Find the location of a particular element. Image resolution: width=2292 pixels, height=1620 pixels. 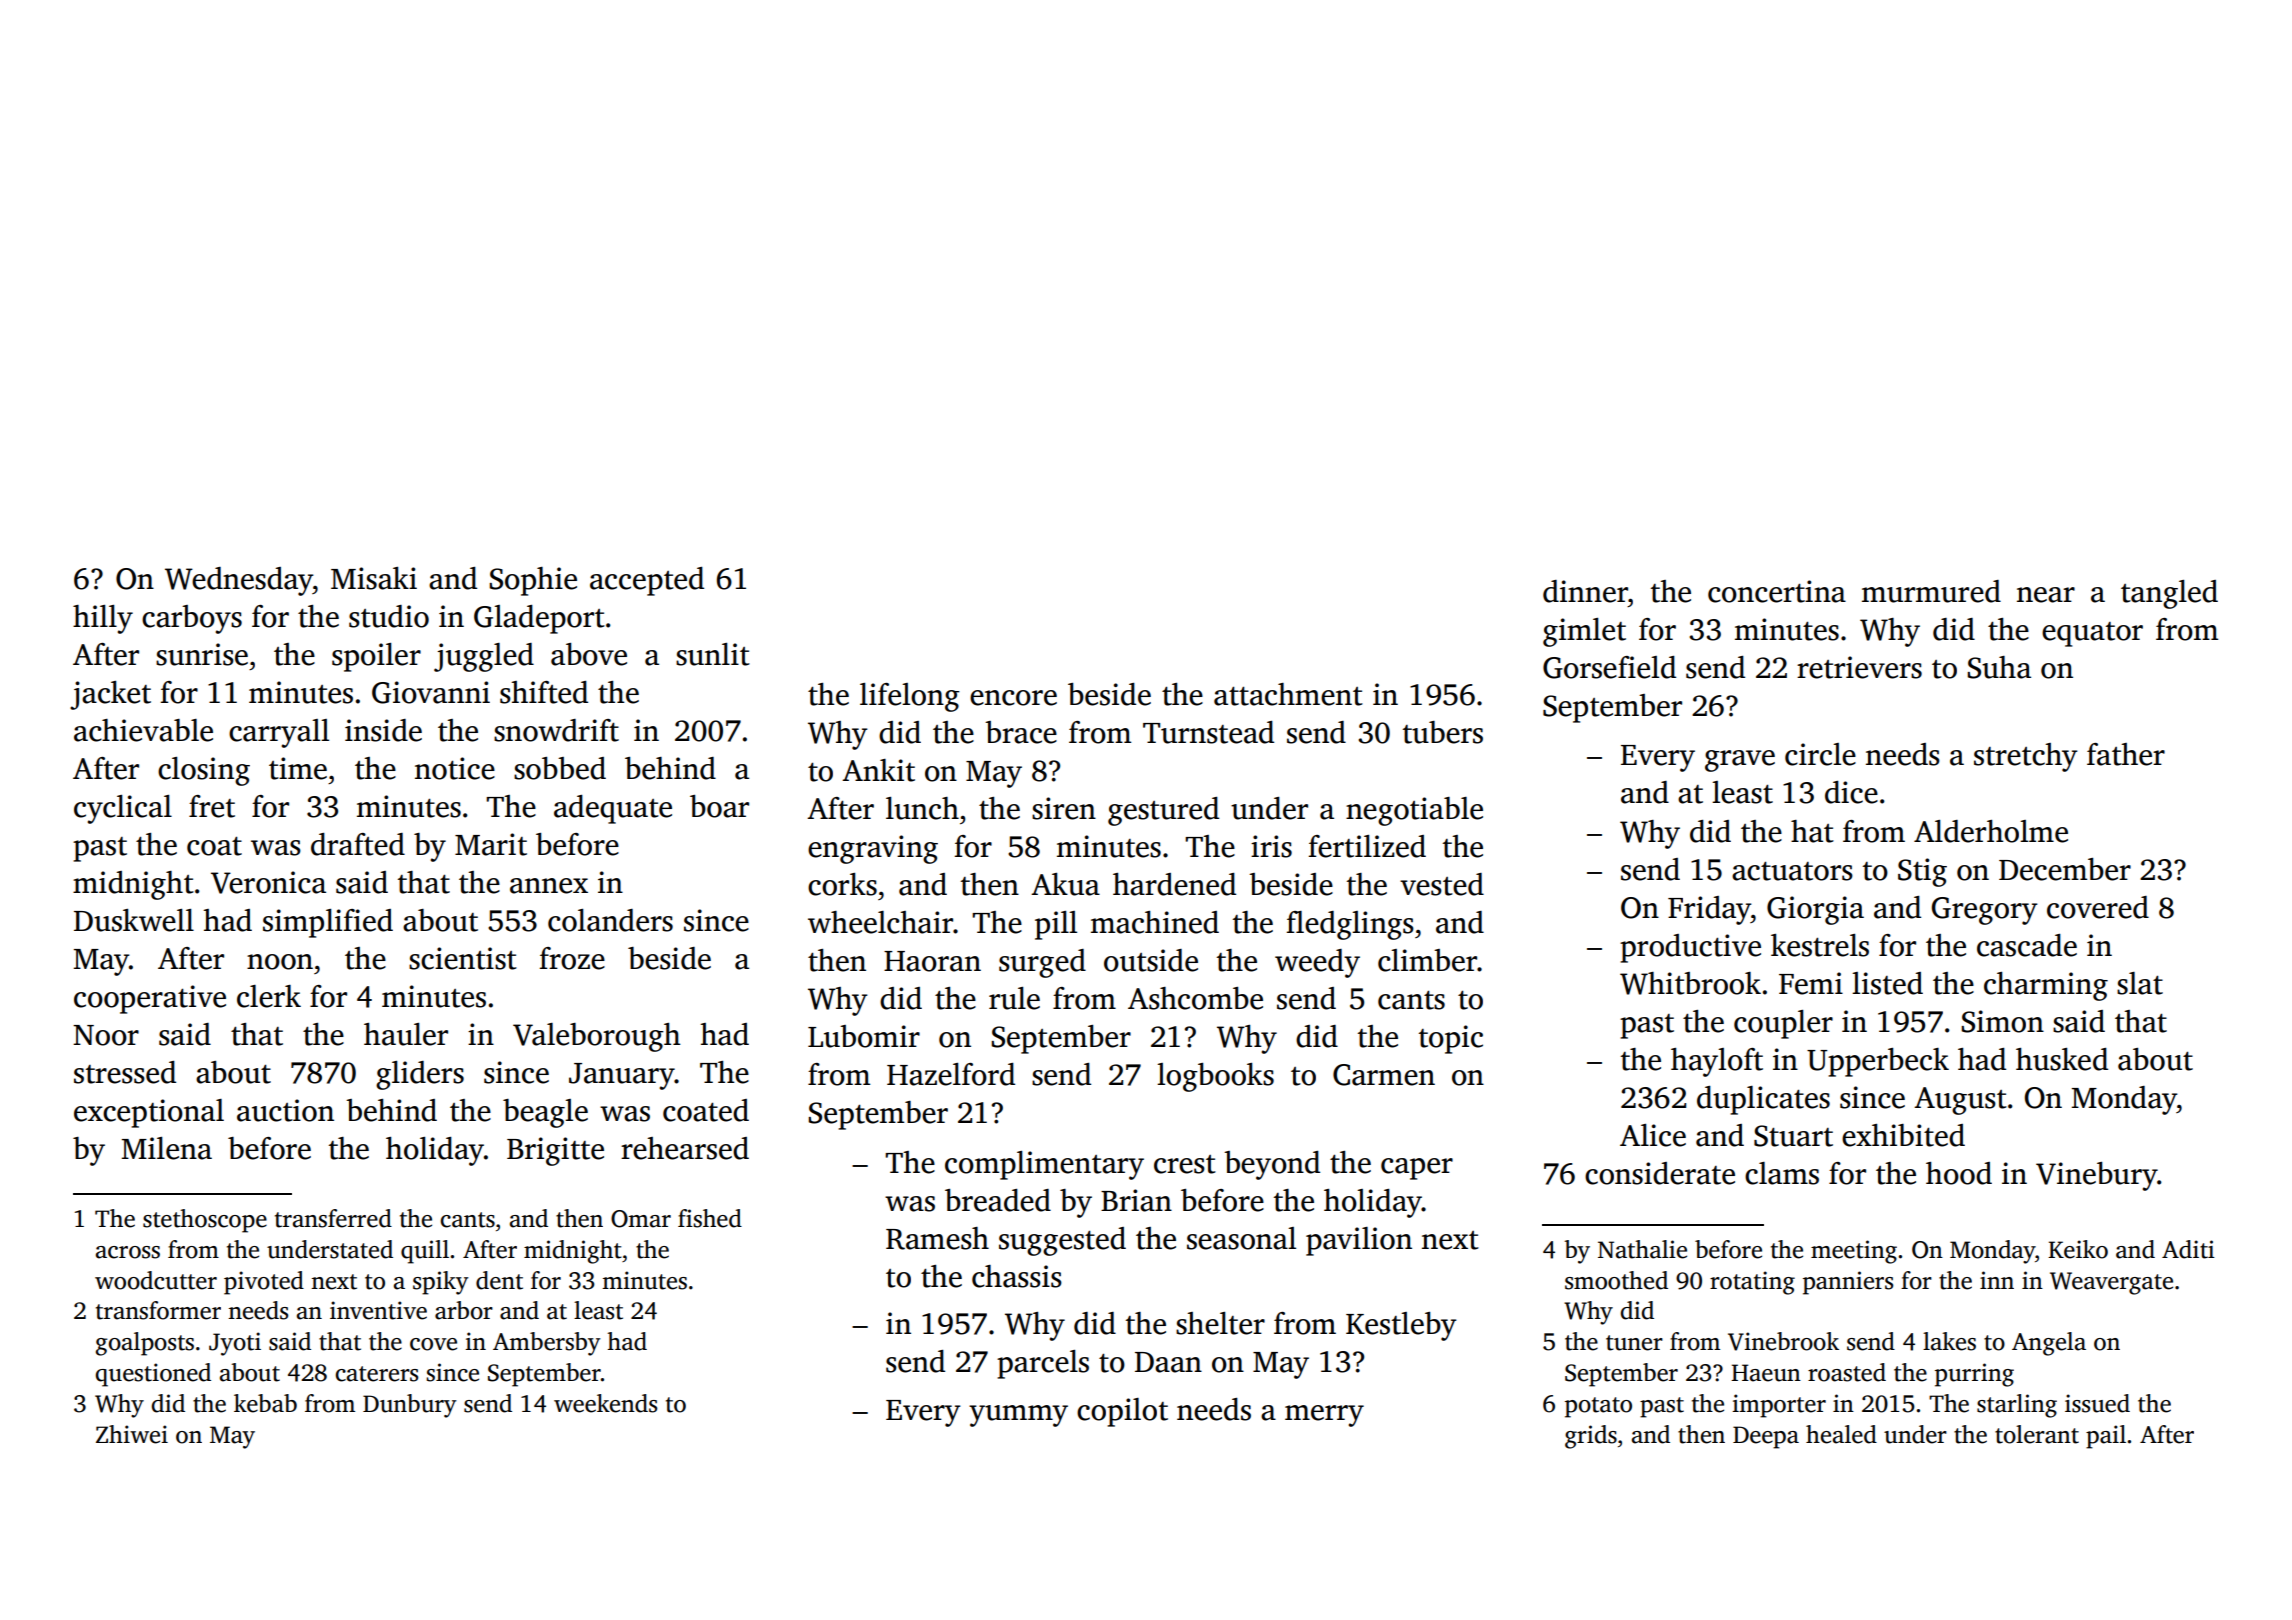

Zhiwei is located at coordinates (132, 1434).
